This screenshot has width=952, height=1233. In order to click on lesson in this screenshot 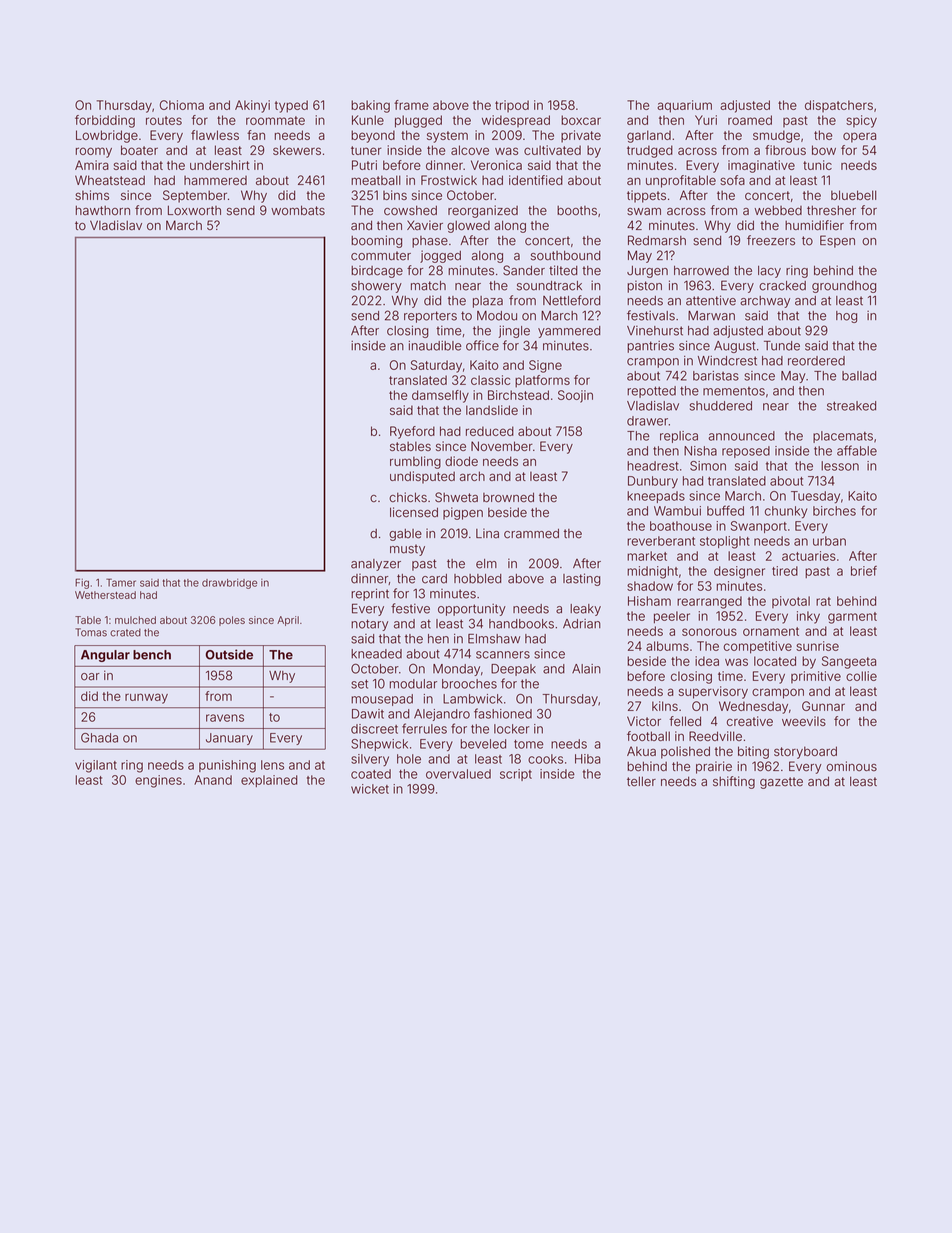, I will do `click(840, 466)`.
